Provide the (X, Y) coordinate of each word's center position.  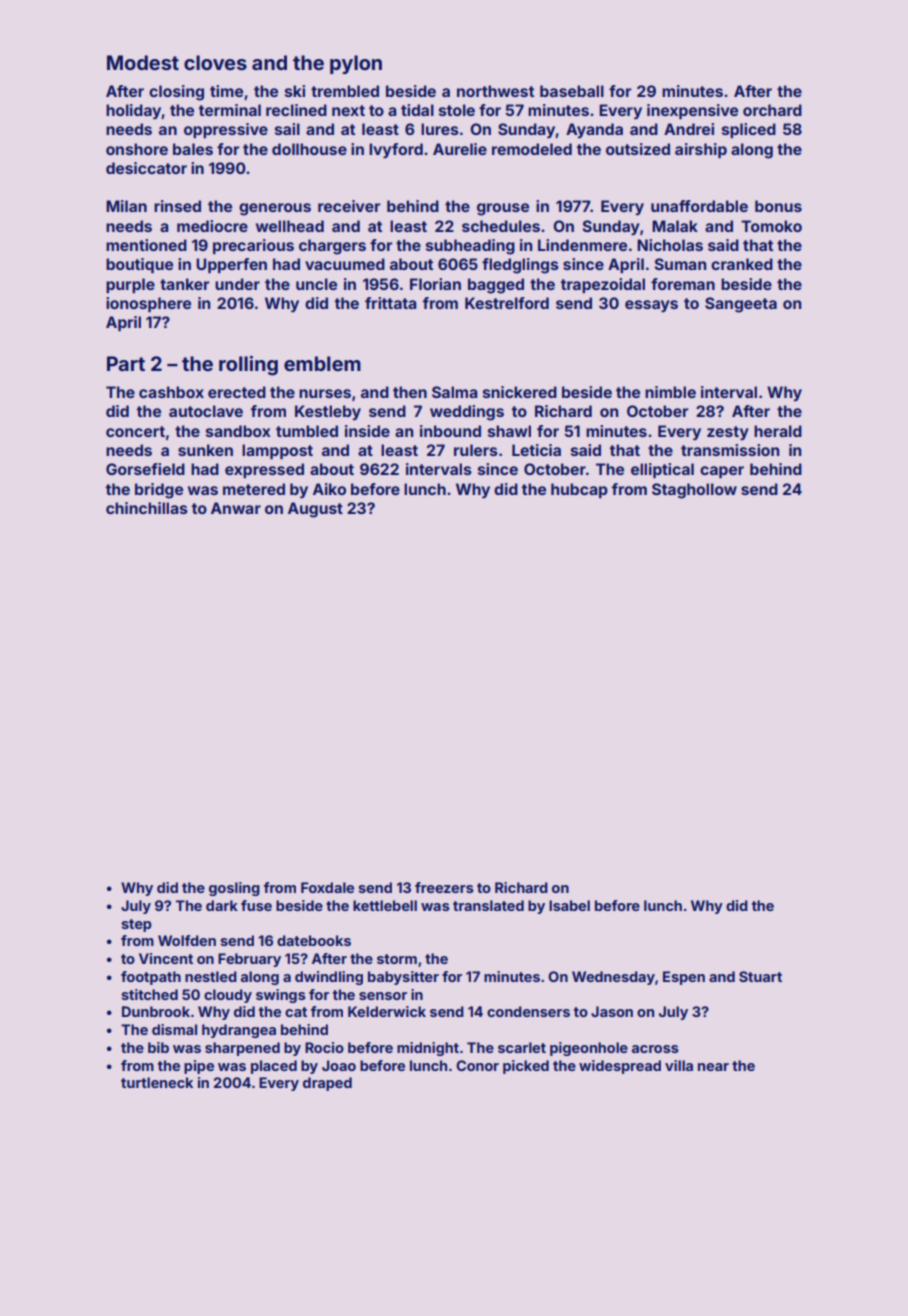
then (410, 392)
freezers (444, 887)
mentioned (146, 245)
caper (722, 472)
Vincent (166, 958)
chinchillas (147, 508)
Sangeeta (741, 305)
